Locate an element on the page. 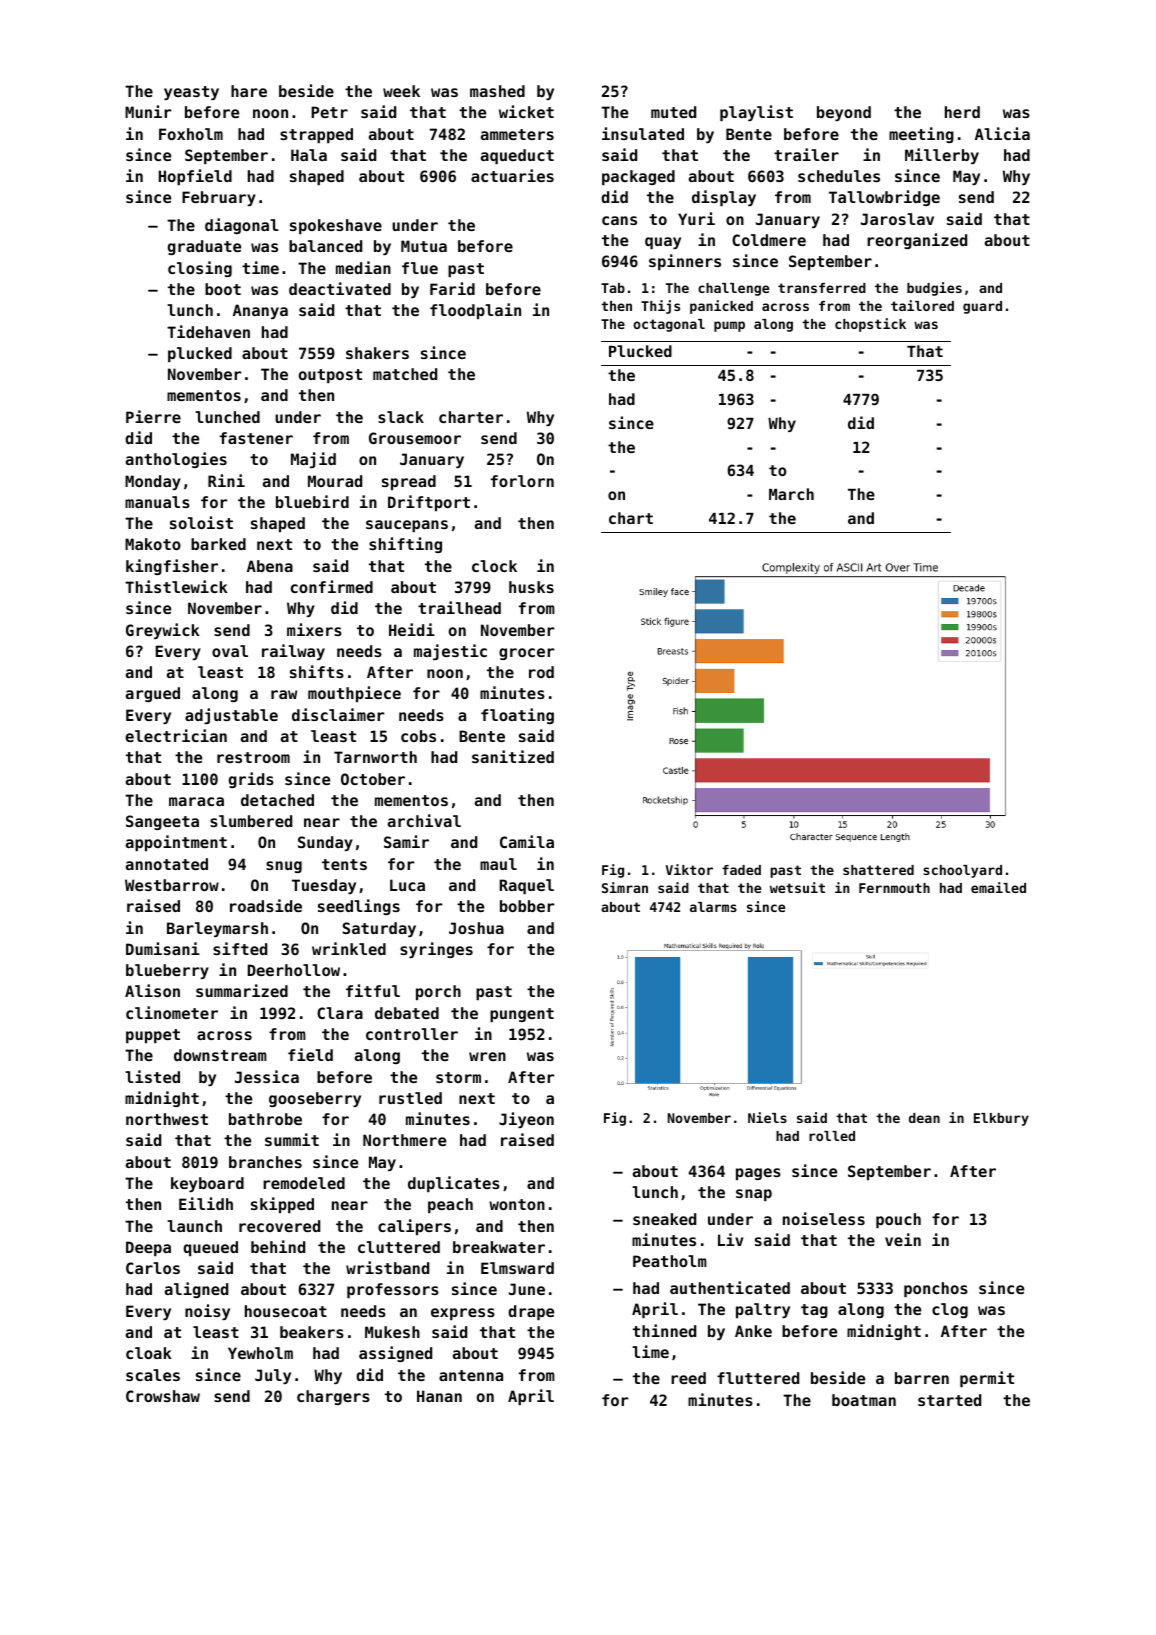 This document has height=1635, width=1156. boatman is located at coordinates (864, 1400).
